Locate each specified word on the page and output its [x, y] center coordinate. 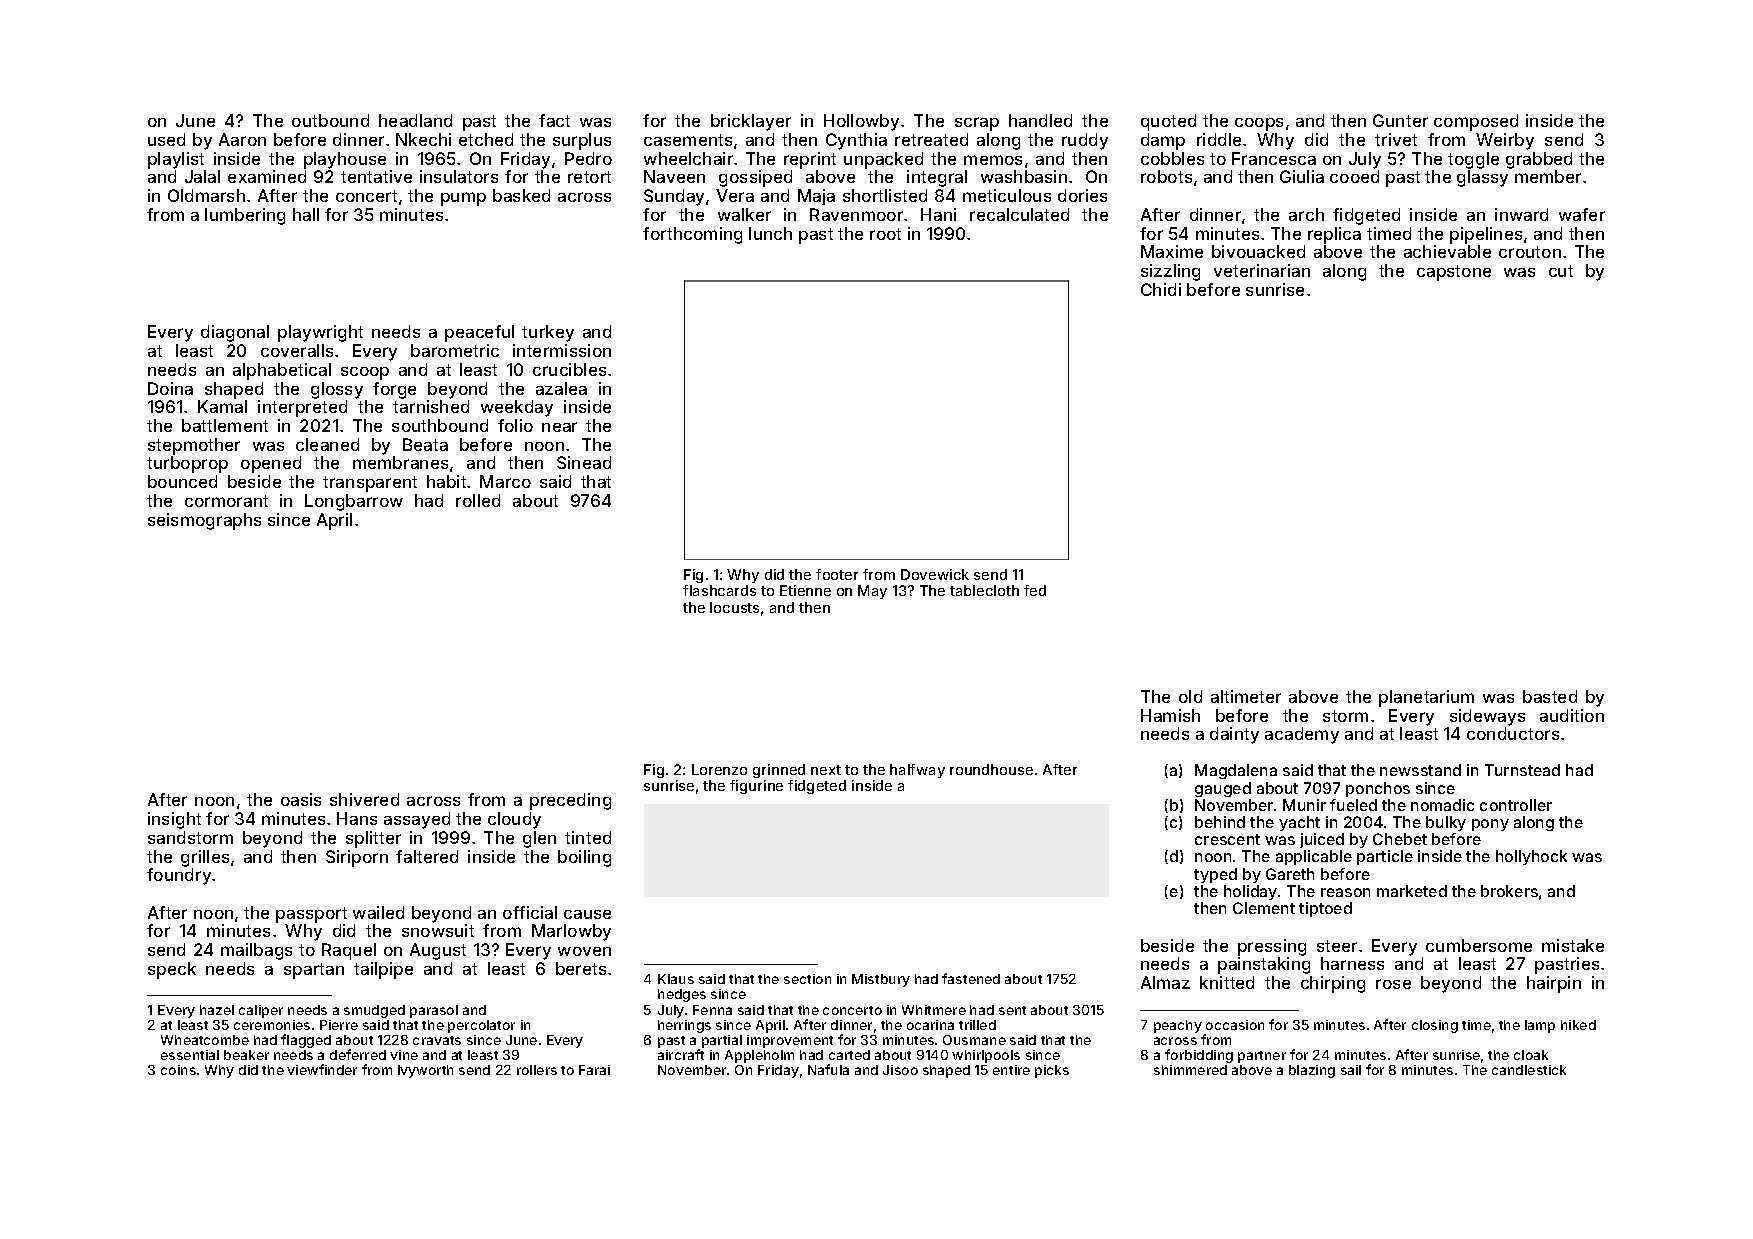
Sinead [584, 462]
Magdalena [1236, 771]
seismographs [204, 521]
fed [1035, 590]
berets [581, 968]
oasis [301, 799]
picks [1052, 1071]
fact [554, 120]
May [872, 592]
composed [1476, 122]
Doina [170, 388]
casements [688, 140]
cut [1561, 271]
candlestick [1529, 1070]
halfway [917, 771]
